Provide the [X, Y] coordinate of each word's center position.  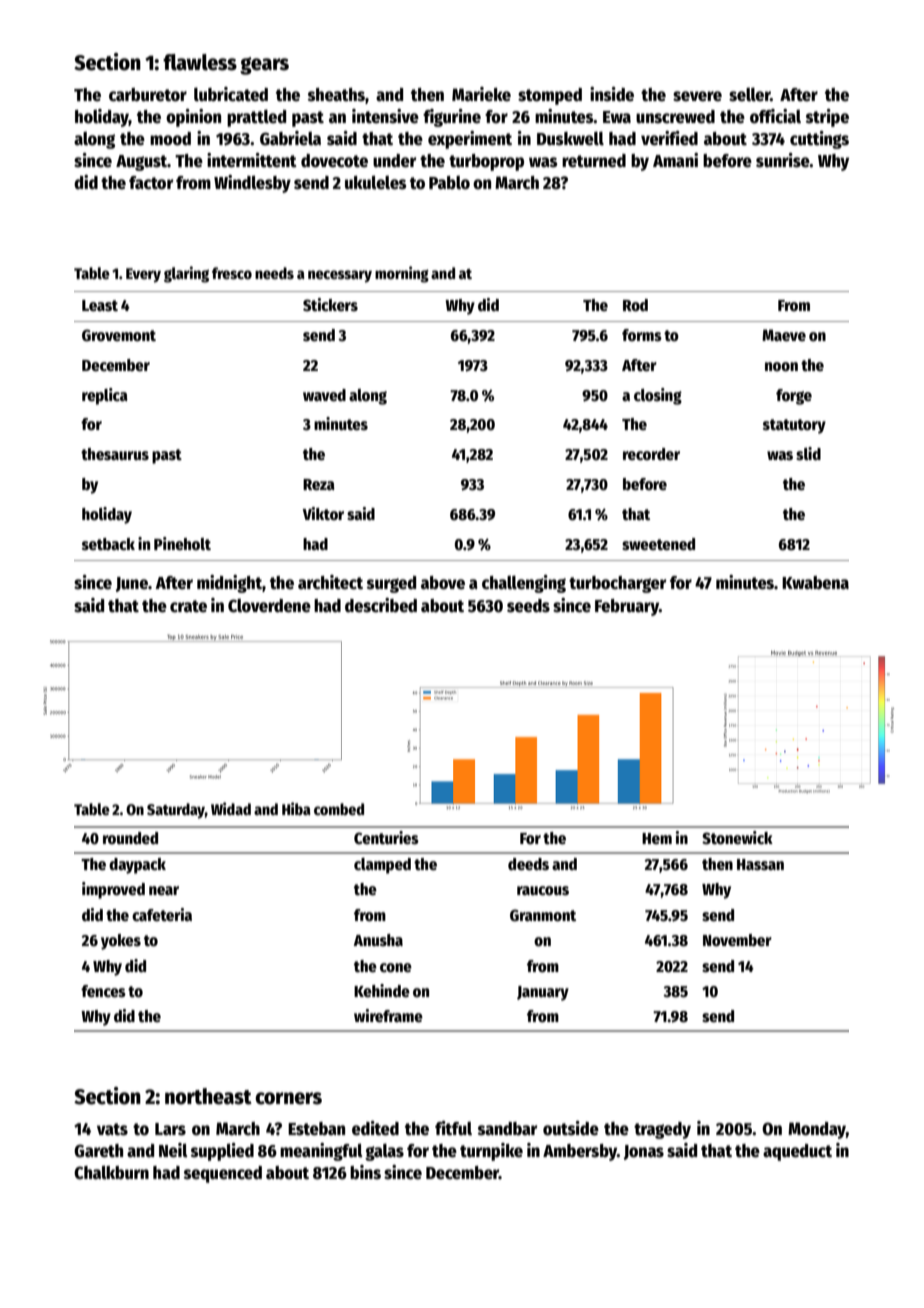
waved [324, 395]
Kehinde [382, 990]
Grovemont [119, 335]
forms [642, 335]
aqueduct [797, 1152]
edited [375, 1128]
